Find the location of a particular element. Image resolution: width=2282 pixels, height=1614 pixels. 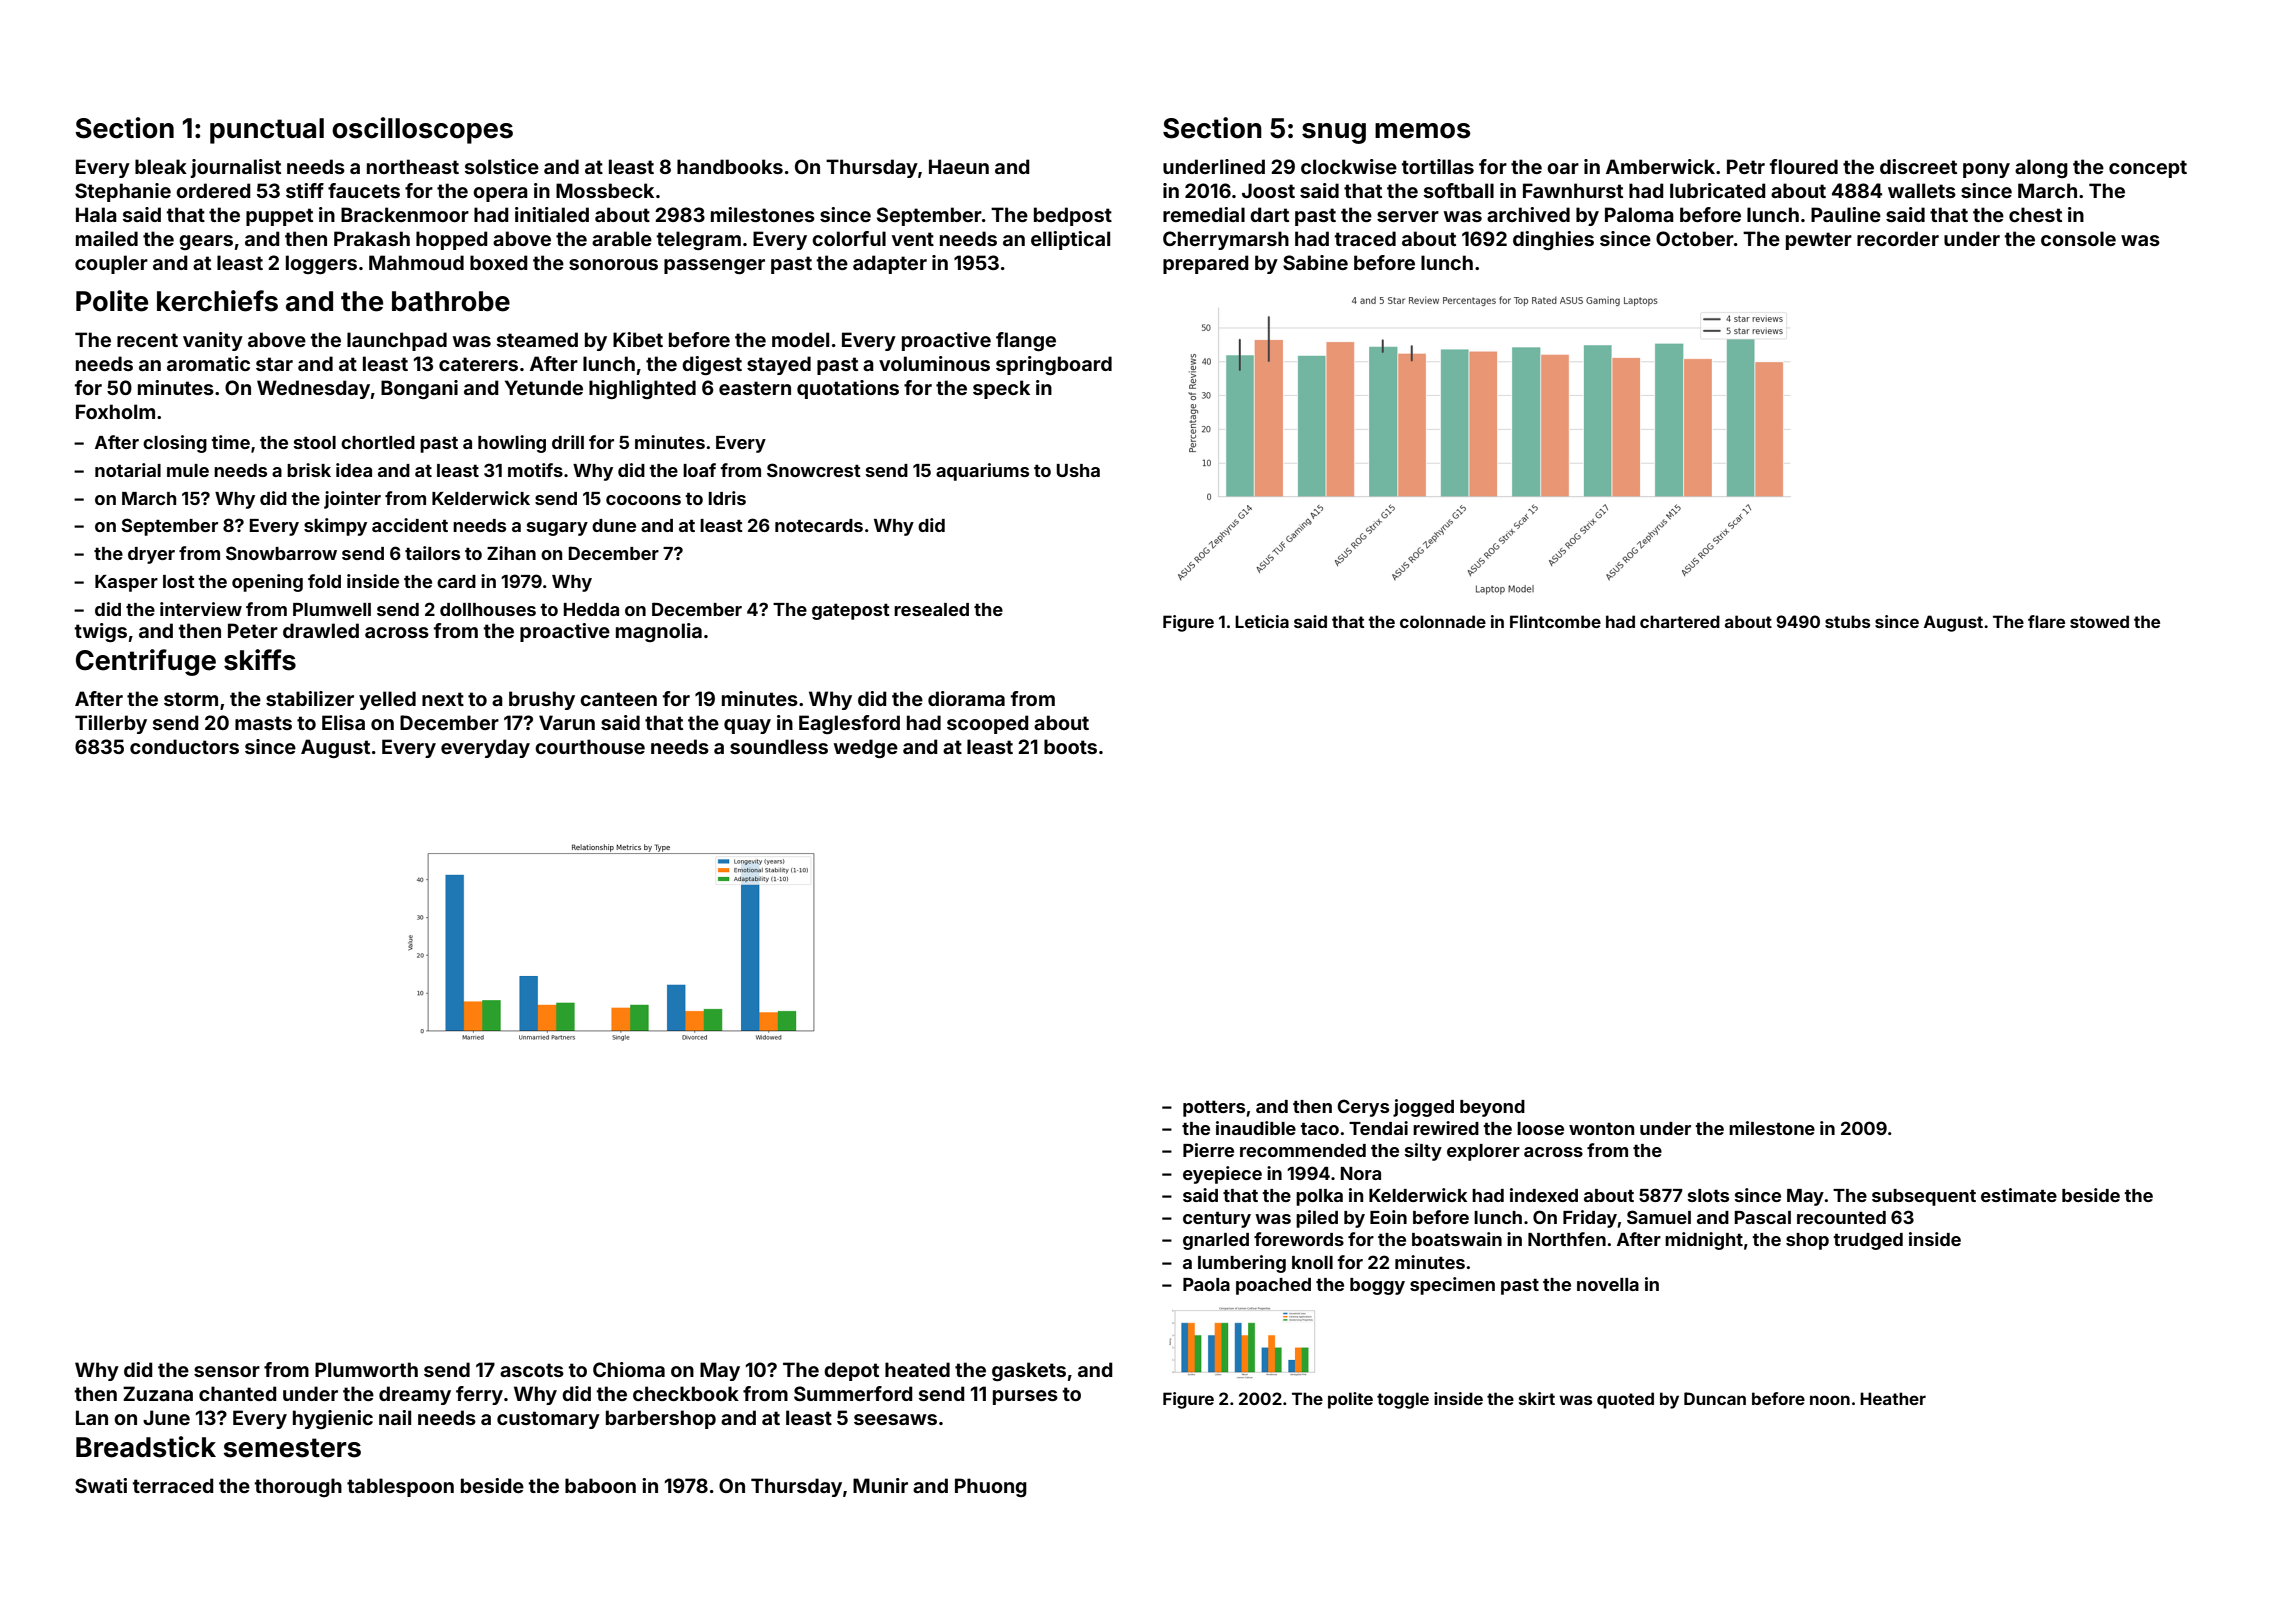

stowed is located at coordinates (2099, 621).
